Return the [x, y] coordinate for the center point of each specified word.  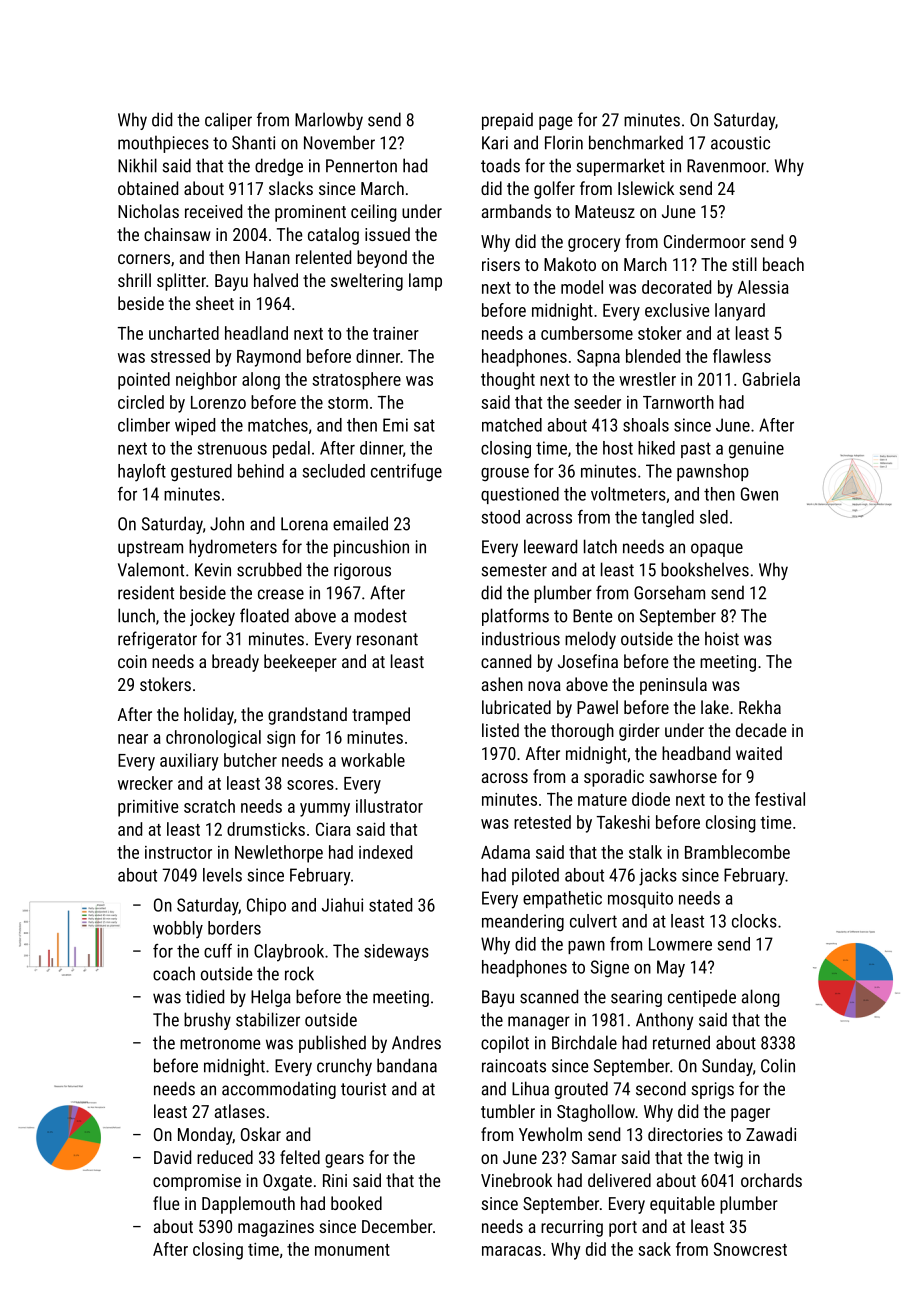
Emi [395, 425]
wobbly [178, 930]
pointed [144, 381]
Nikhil [137, 165]
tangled [667, 519]
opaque [717, 550]
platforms [515, 617]
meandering [523, 922]
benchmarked [636, 142]
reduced [225, 1157]
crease [281, 594]
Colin [778, 1065]
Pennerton [361, 166]
